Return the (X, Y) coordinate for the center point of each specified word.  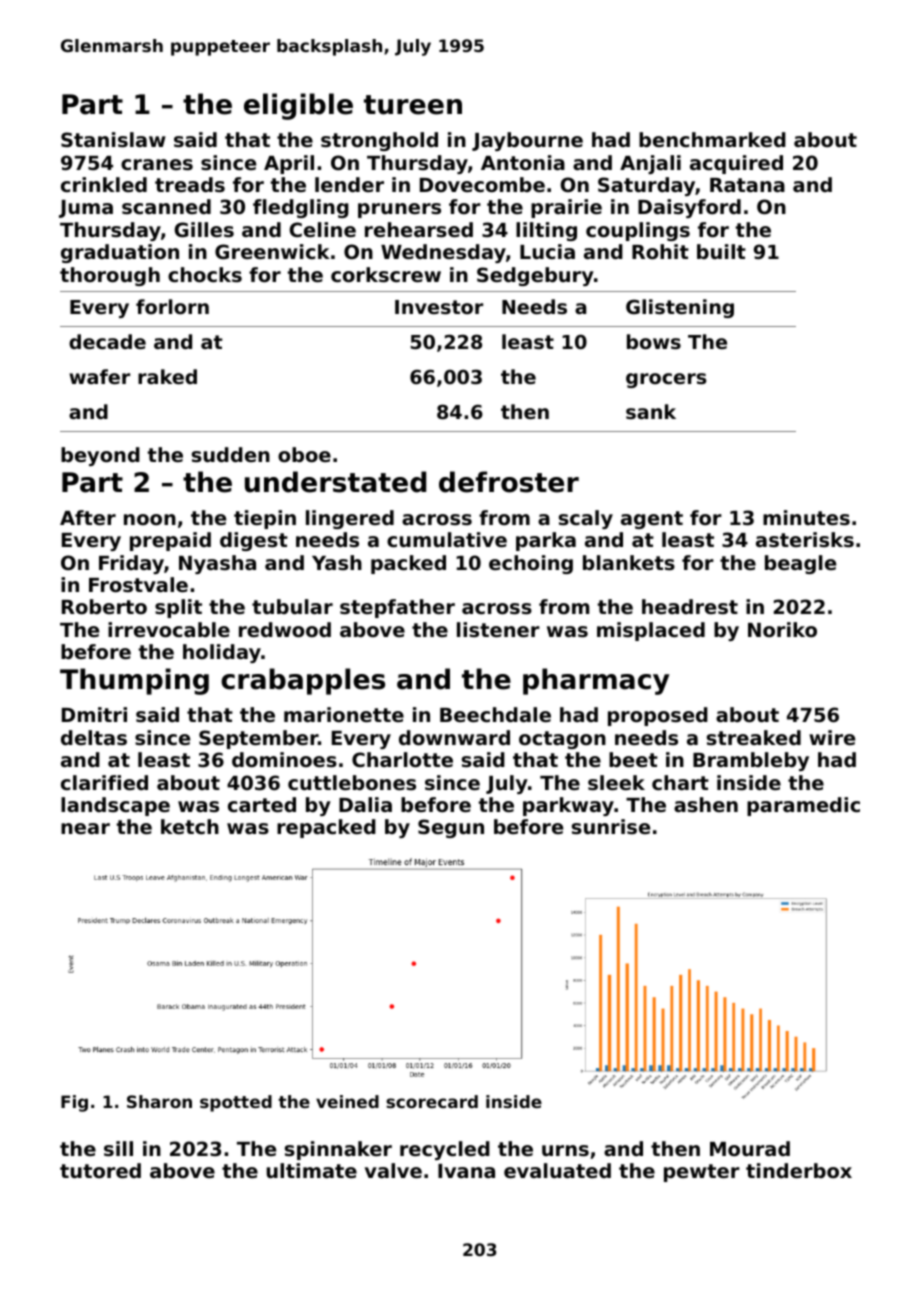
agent (652, 520)
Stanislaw (113, 139)
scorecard (432, 1101)
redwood (285, 629)
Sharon (159, 1101)
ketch (190, 826)
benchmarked (712, 139)
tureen (413, 105)
